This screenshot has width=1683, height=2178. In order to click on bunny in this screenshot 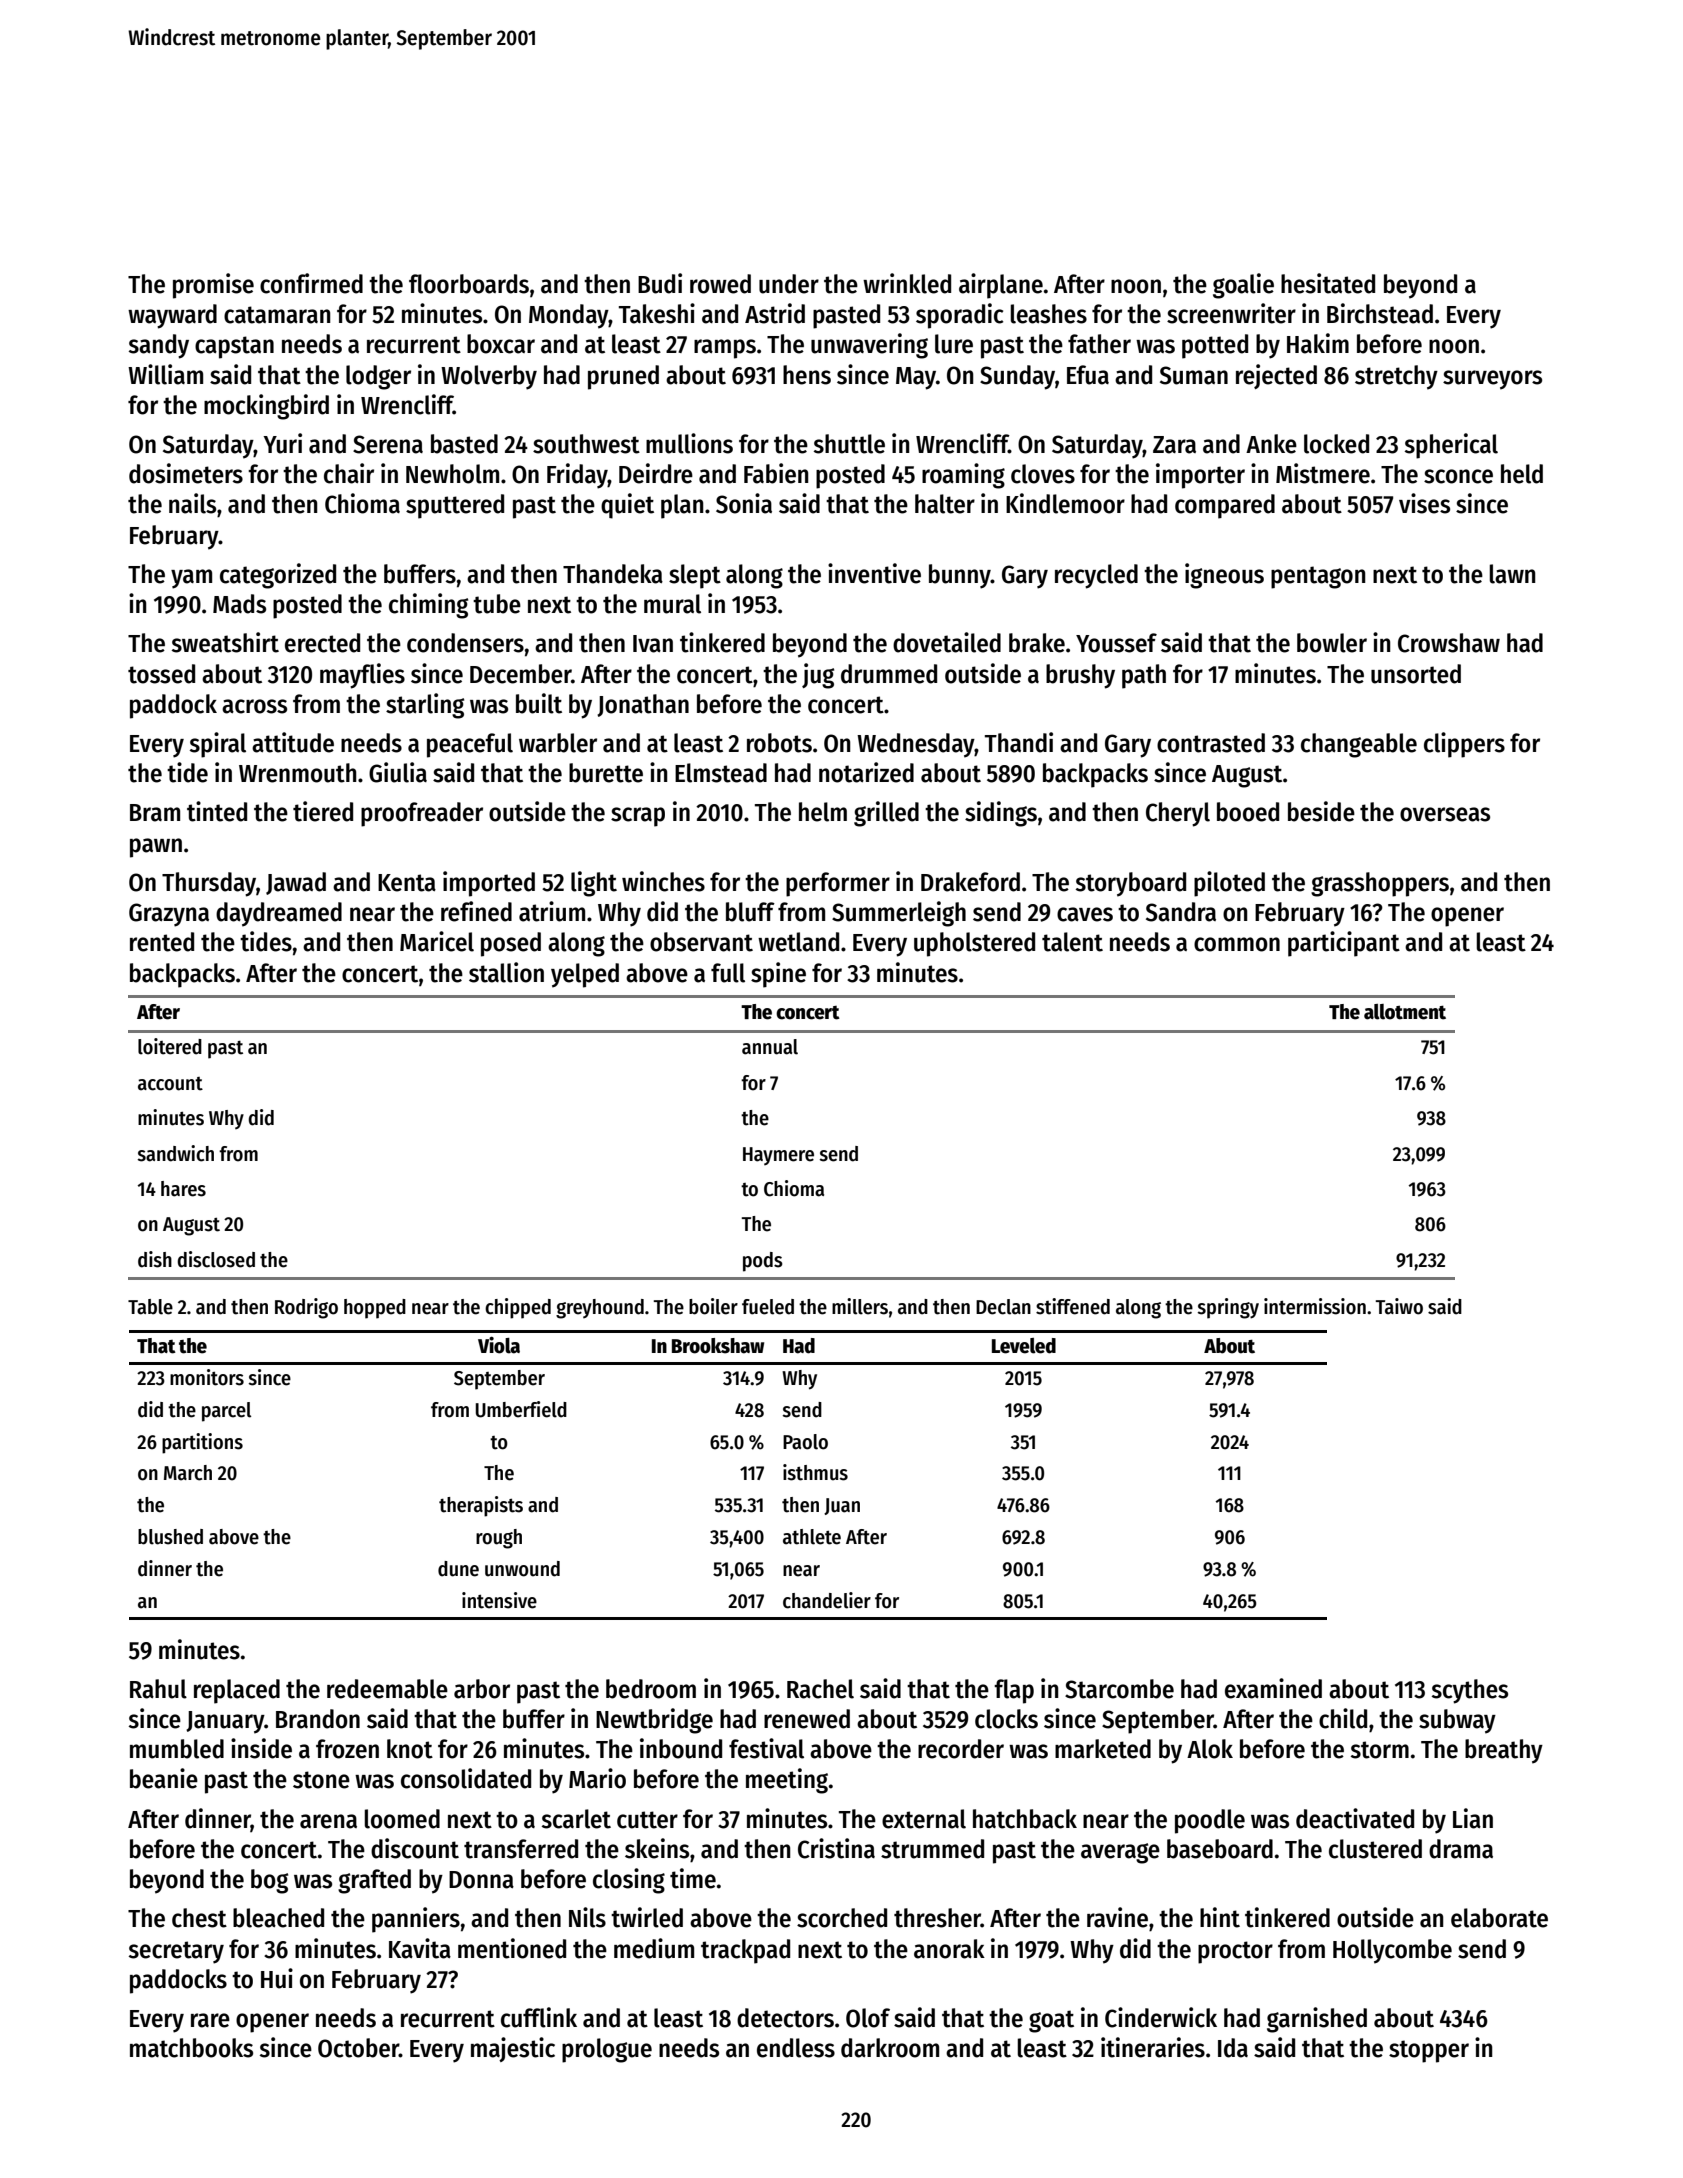, I will do `click(960, 576)`.
